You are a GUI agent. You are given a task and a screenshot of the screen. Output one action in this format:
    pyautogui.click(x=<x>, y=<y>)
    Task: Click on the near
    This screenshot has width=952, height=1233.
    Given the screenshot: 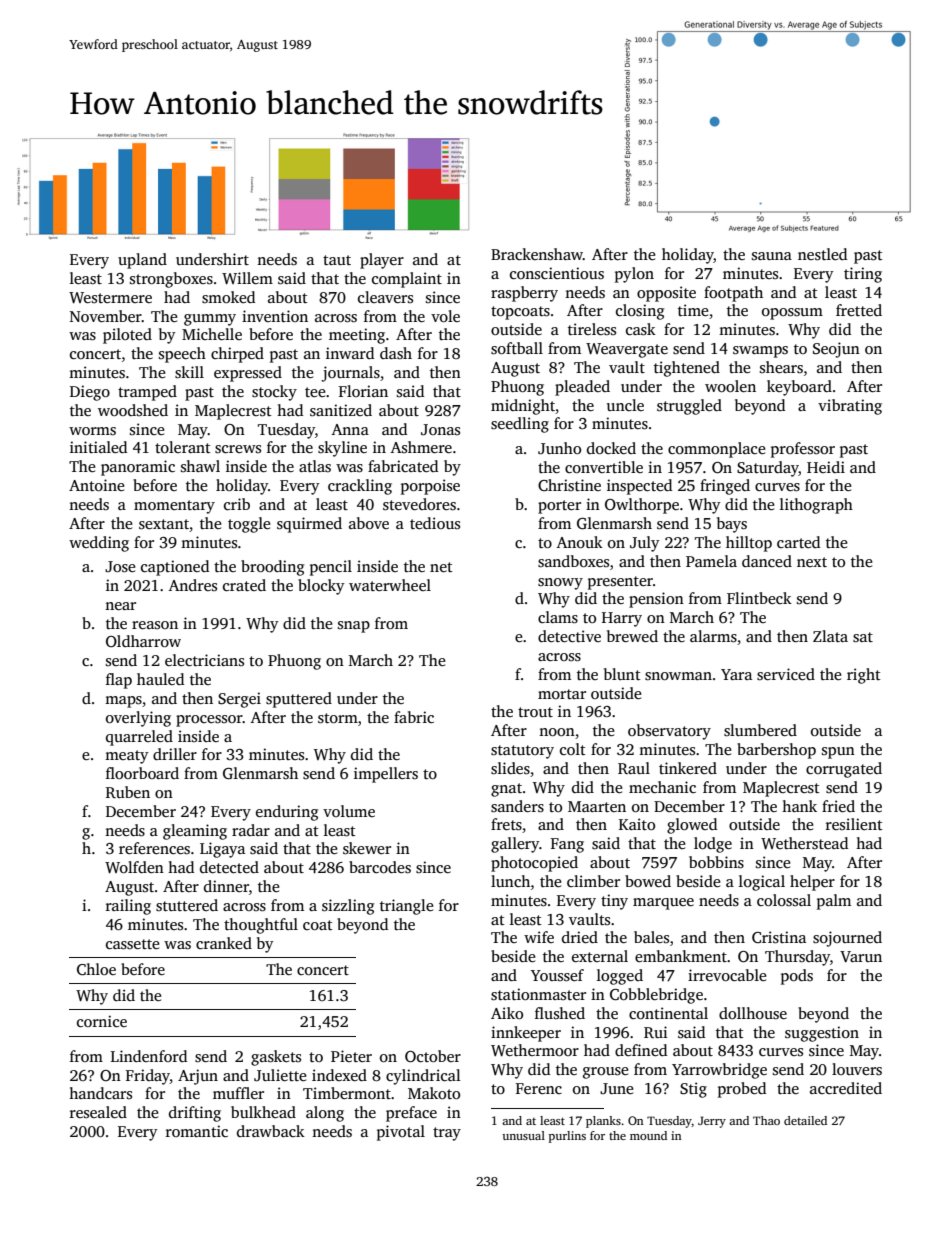 What is the action you would take?
    pyautogui.click(x=120, y=606)
